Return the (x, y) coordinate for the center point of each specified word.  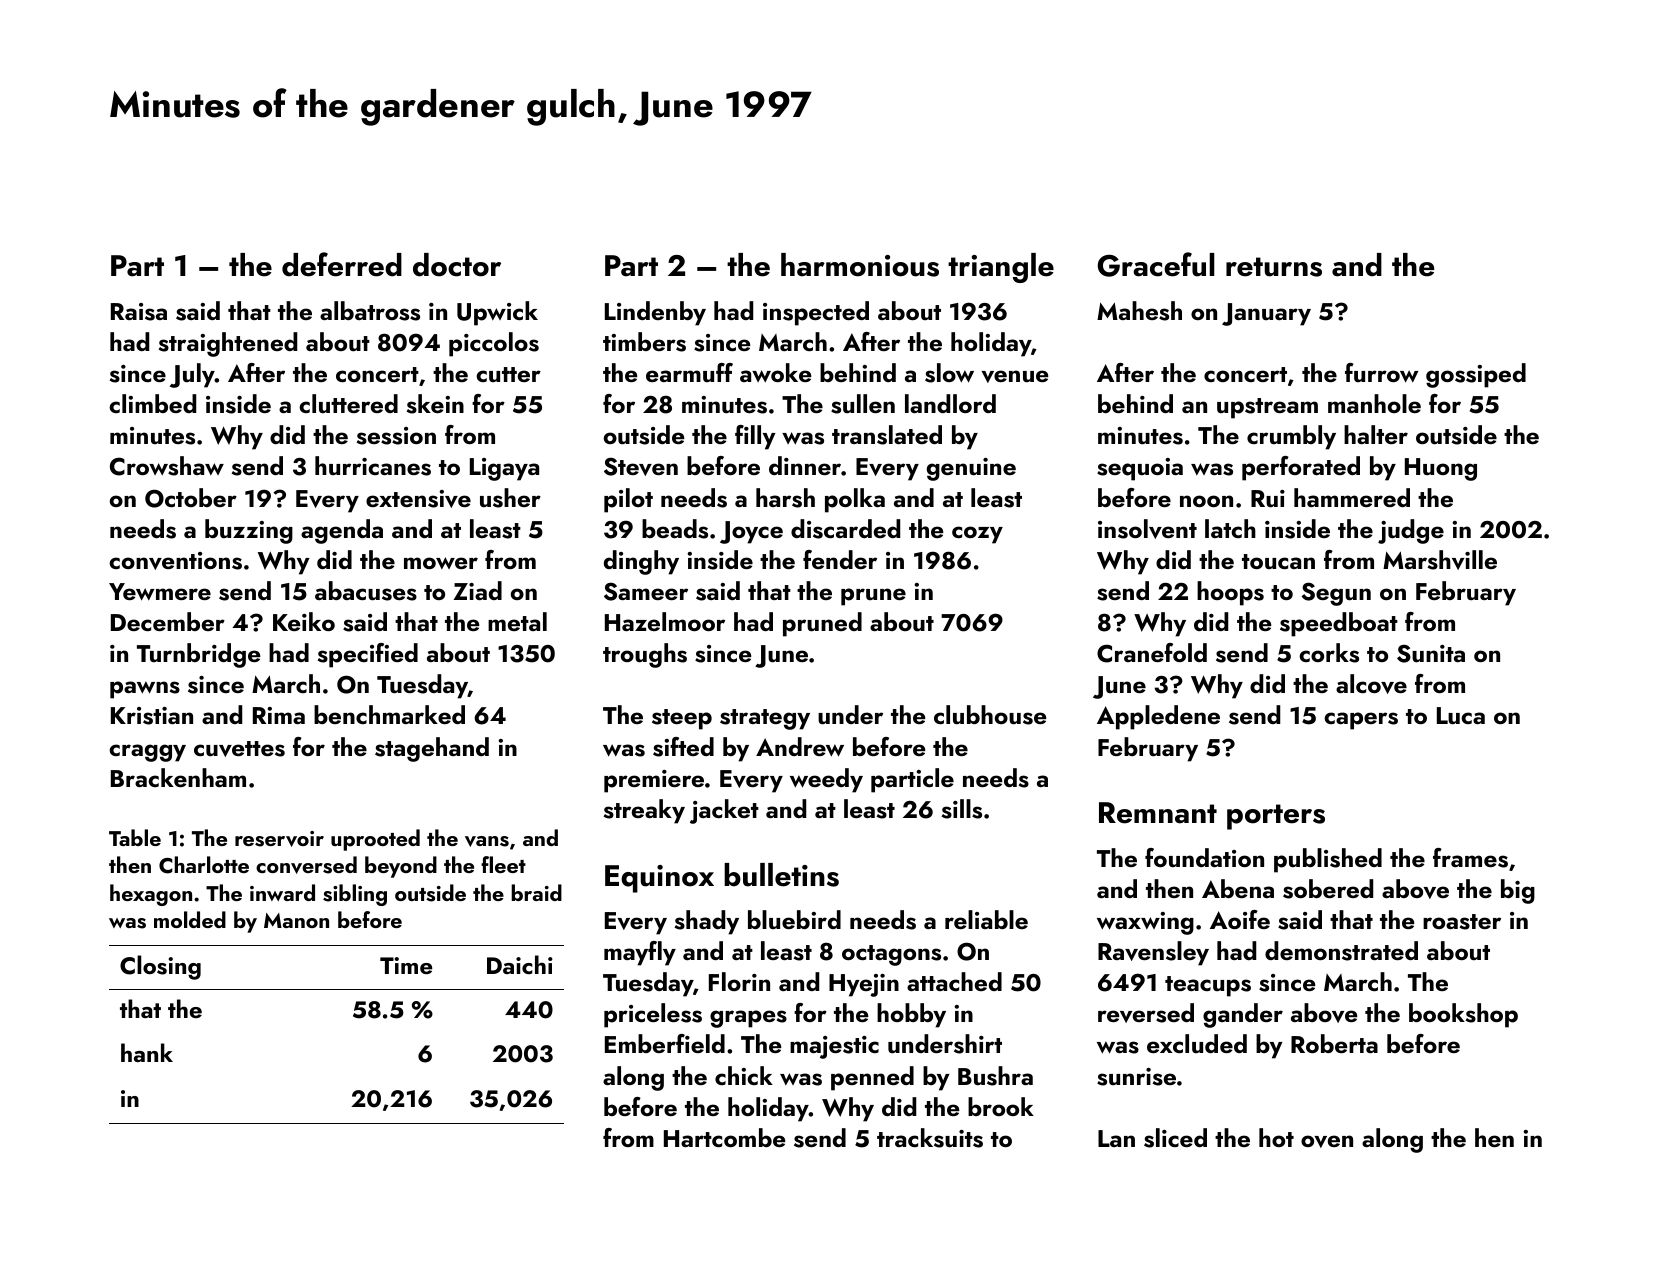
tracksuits (930, 1138)
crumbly (1291, 437)
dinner (805, 465)
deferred (342, 264)
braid (536, 892)
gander (1243, 1015)
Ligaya (504, 469)
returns (1274, 267)
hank (147, 1052)
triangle (1001, 268)
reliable (986, 919)
